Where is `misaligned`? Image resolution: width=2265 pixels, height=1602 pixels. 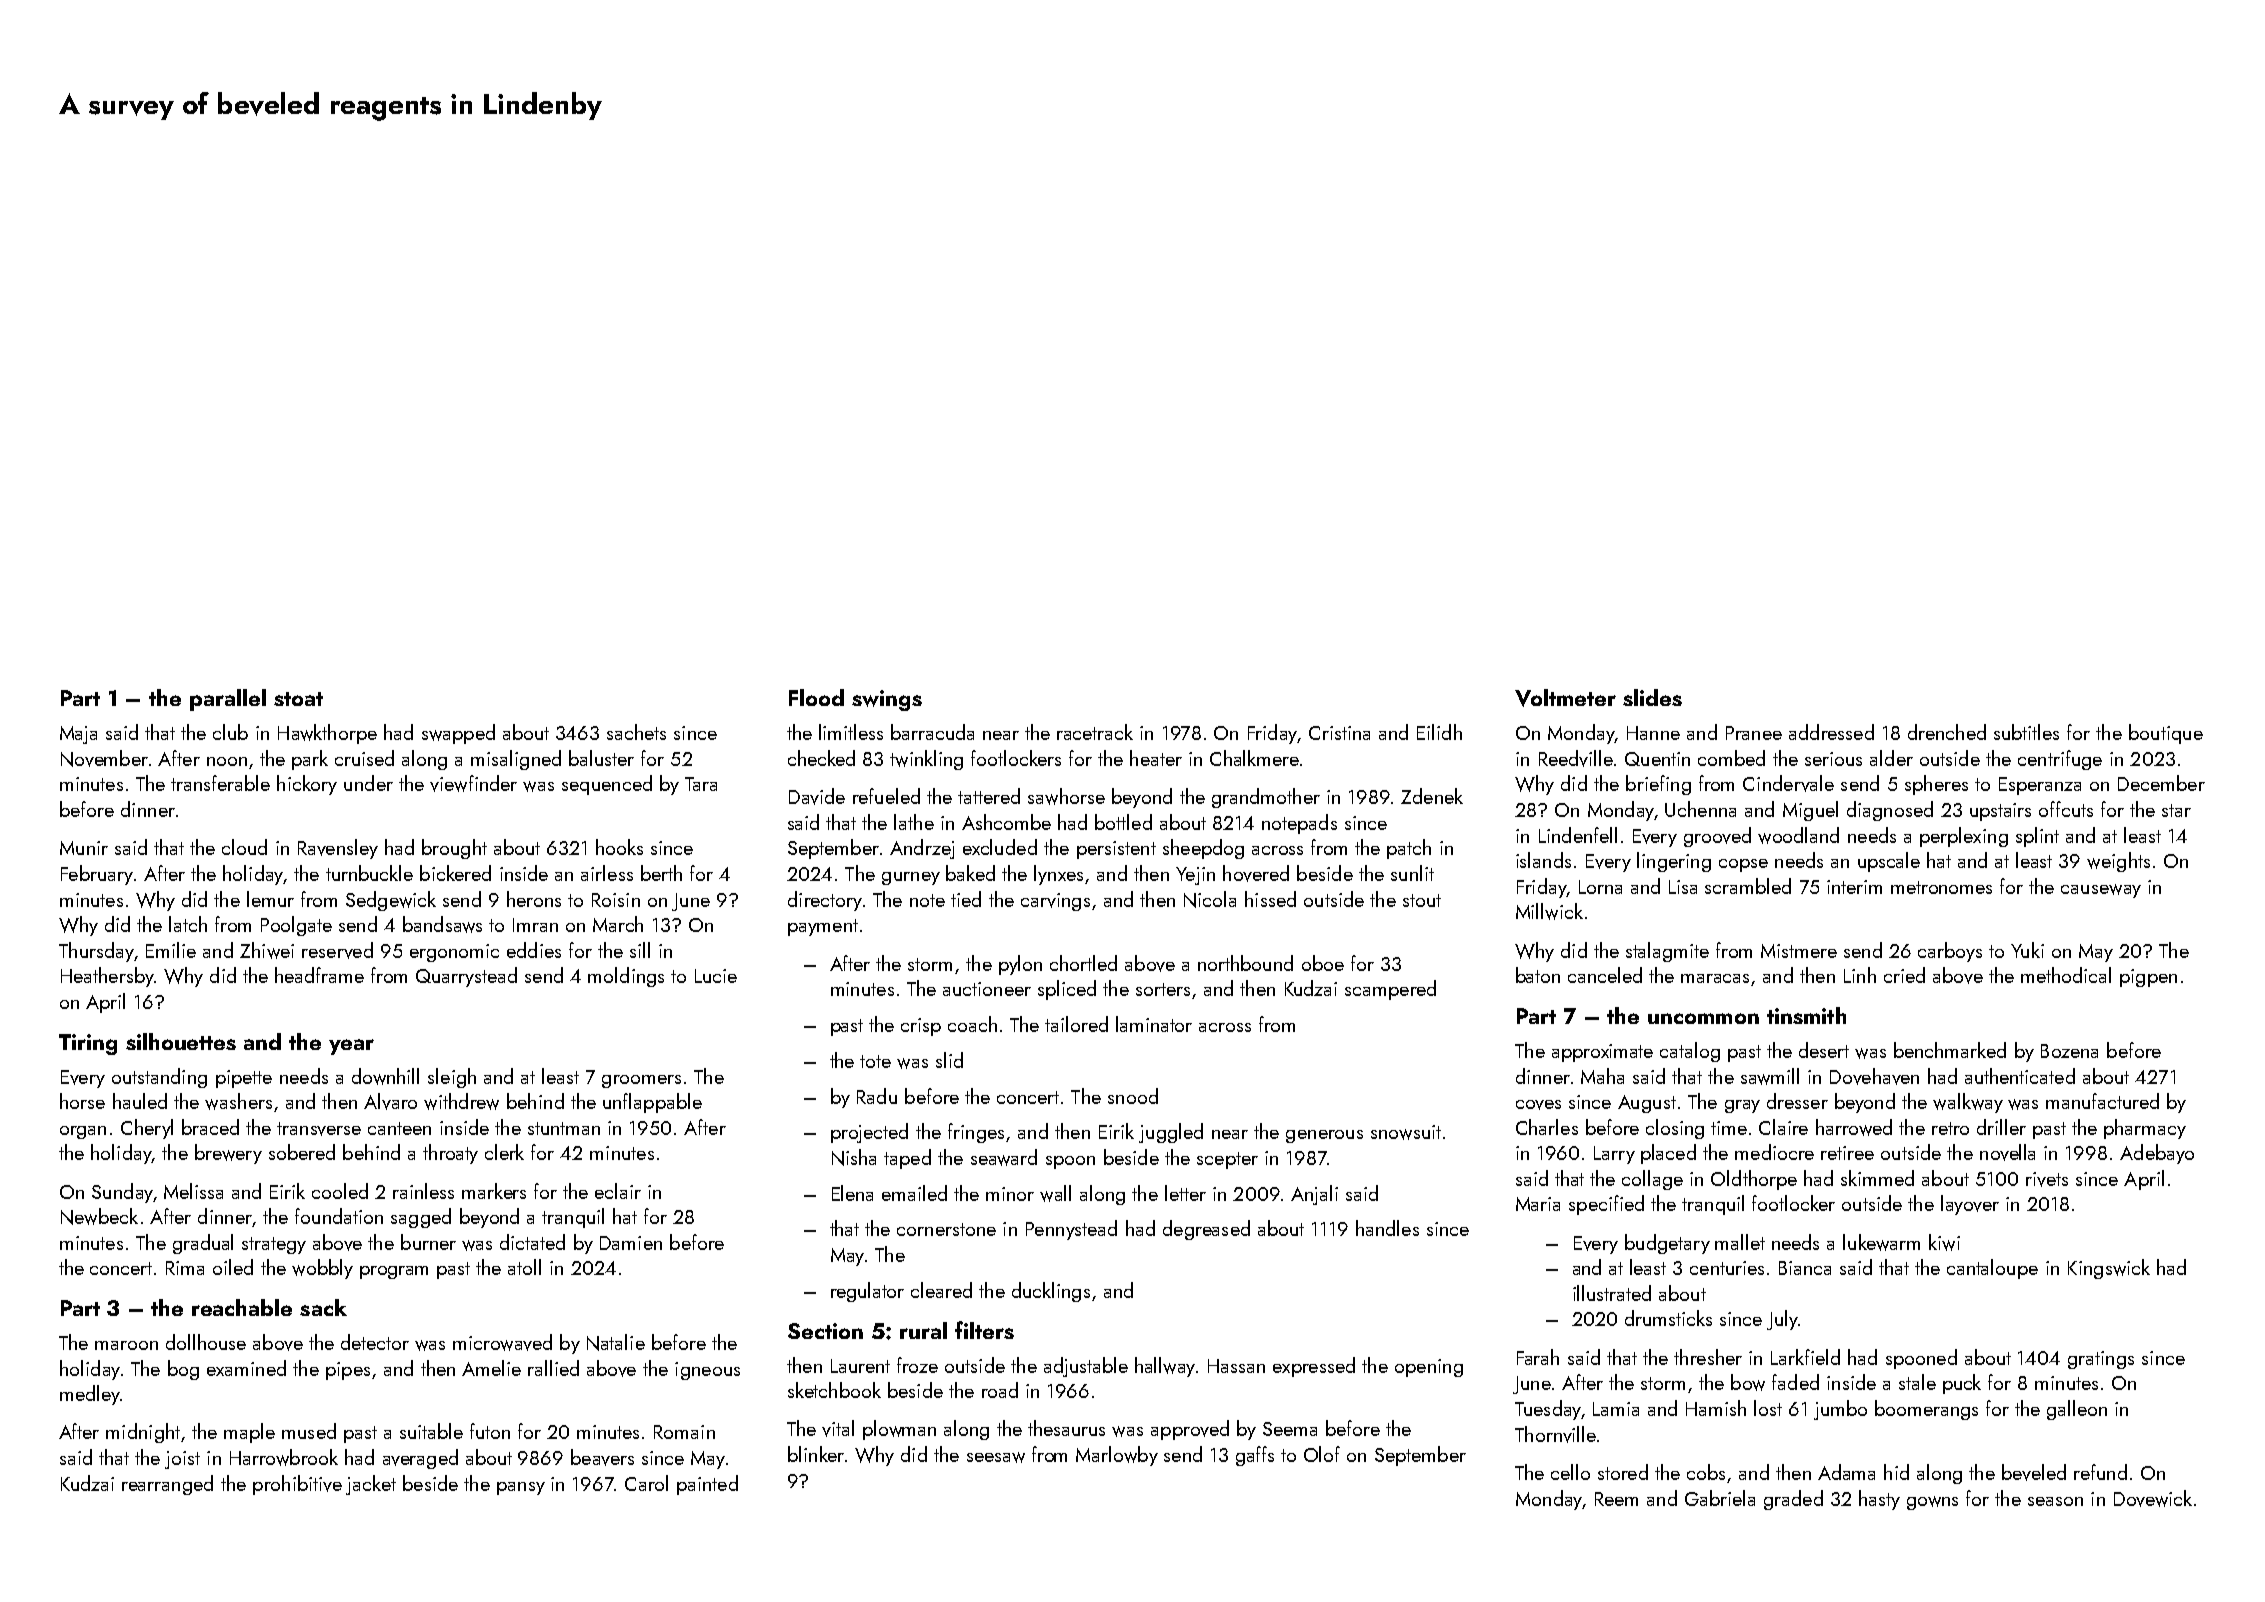
misaligned is located at coordinates (516, 760).
